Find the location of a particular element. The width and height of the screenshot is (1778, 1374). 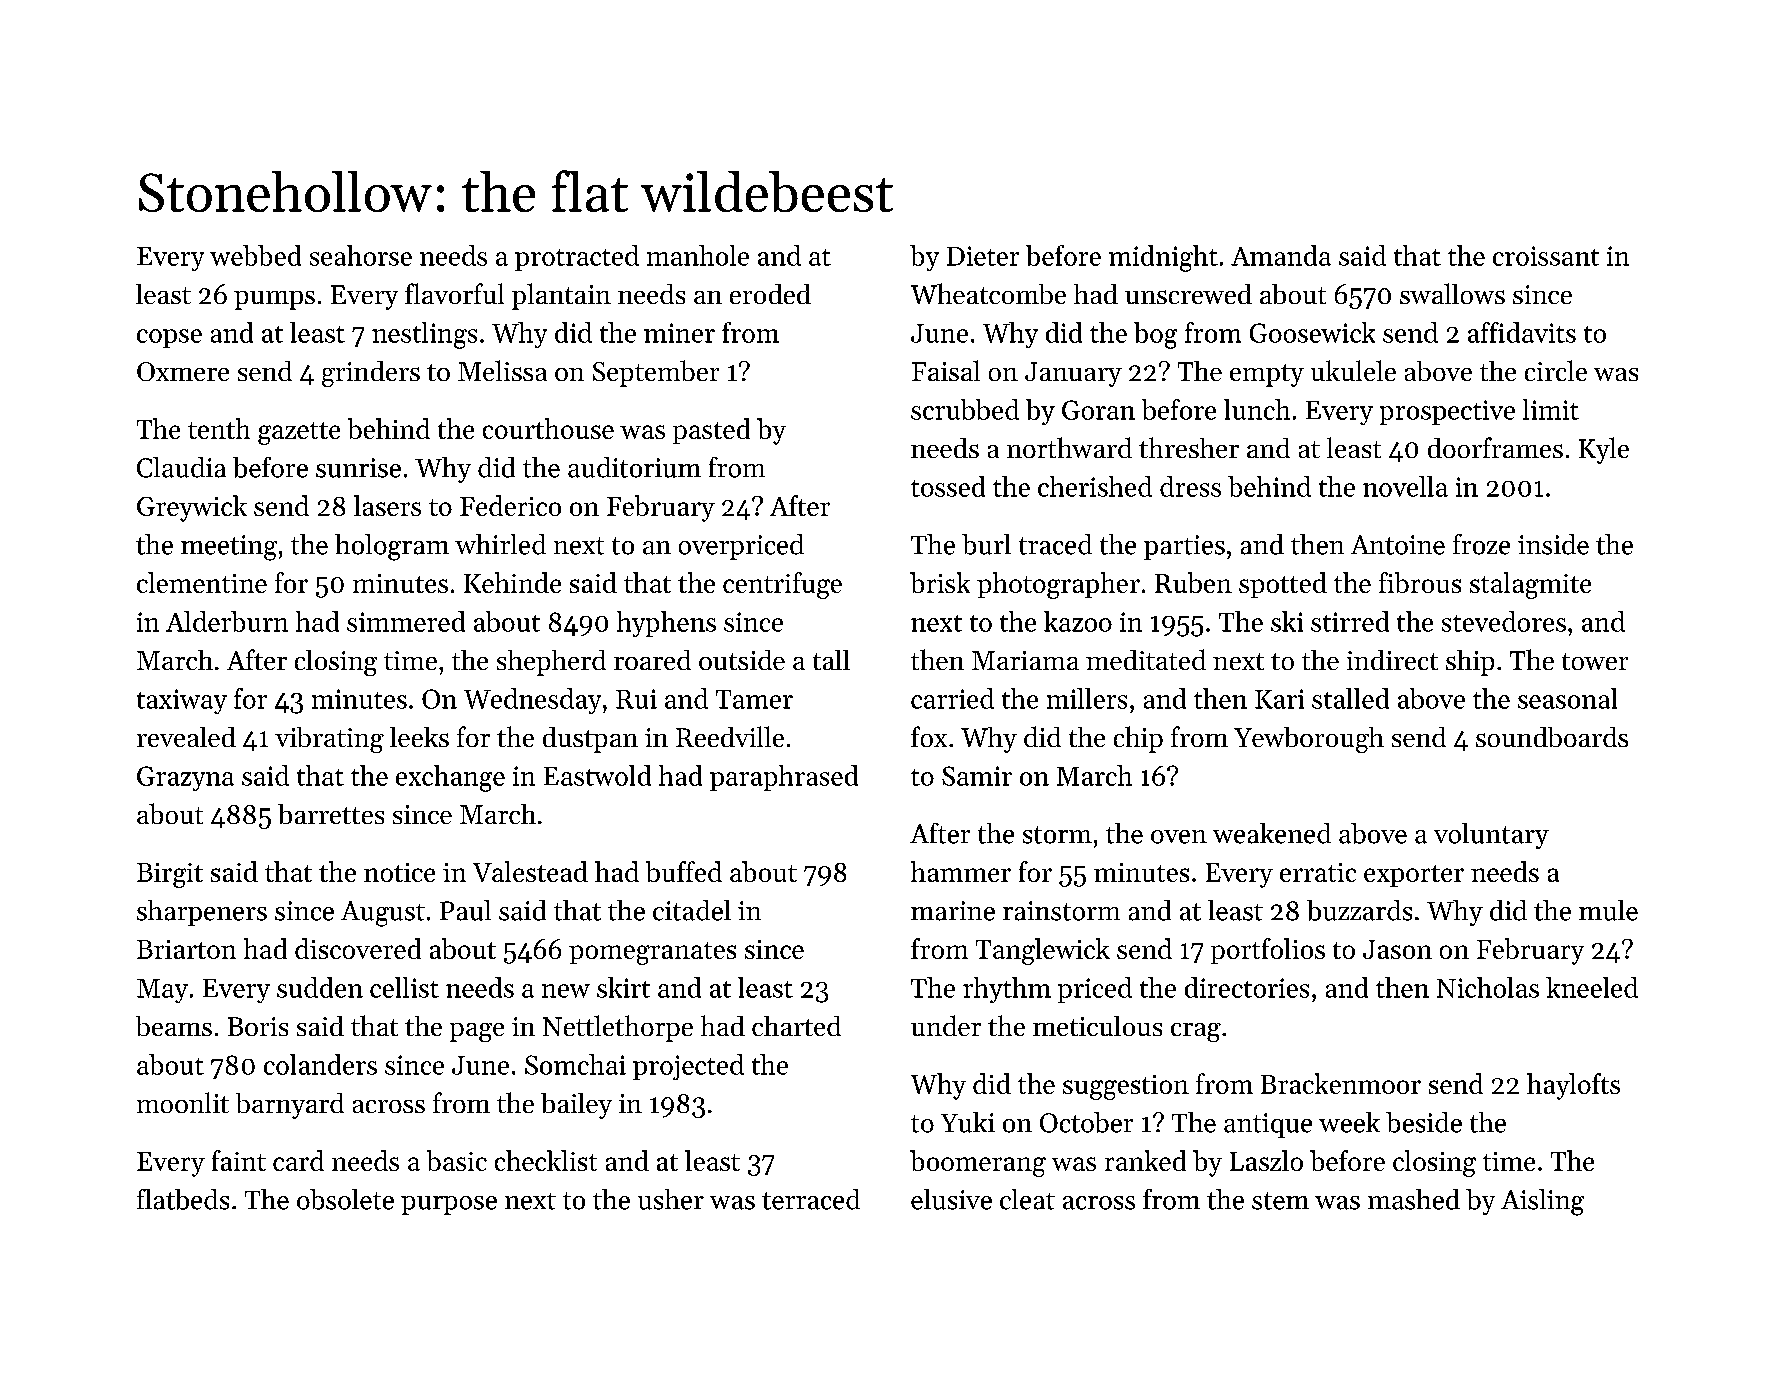

manhole is located at coordinates (698, 255).
